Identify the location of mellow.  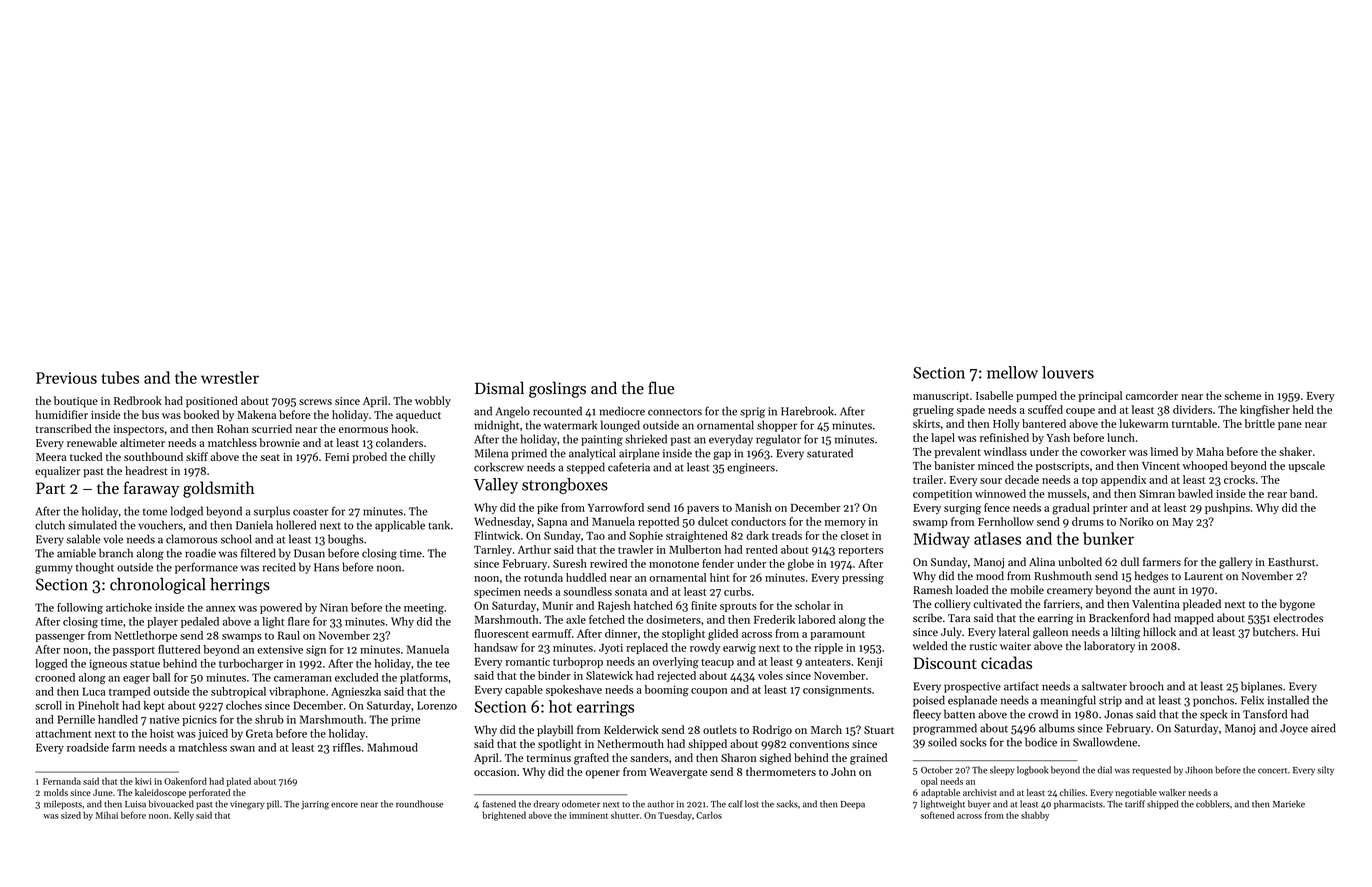
(1012, 372).
